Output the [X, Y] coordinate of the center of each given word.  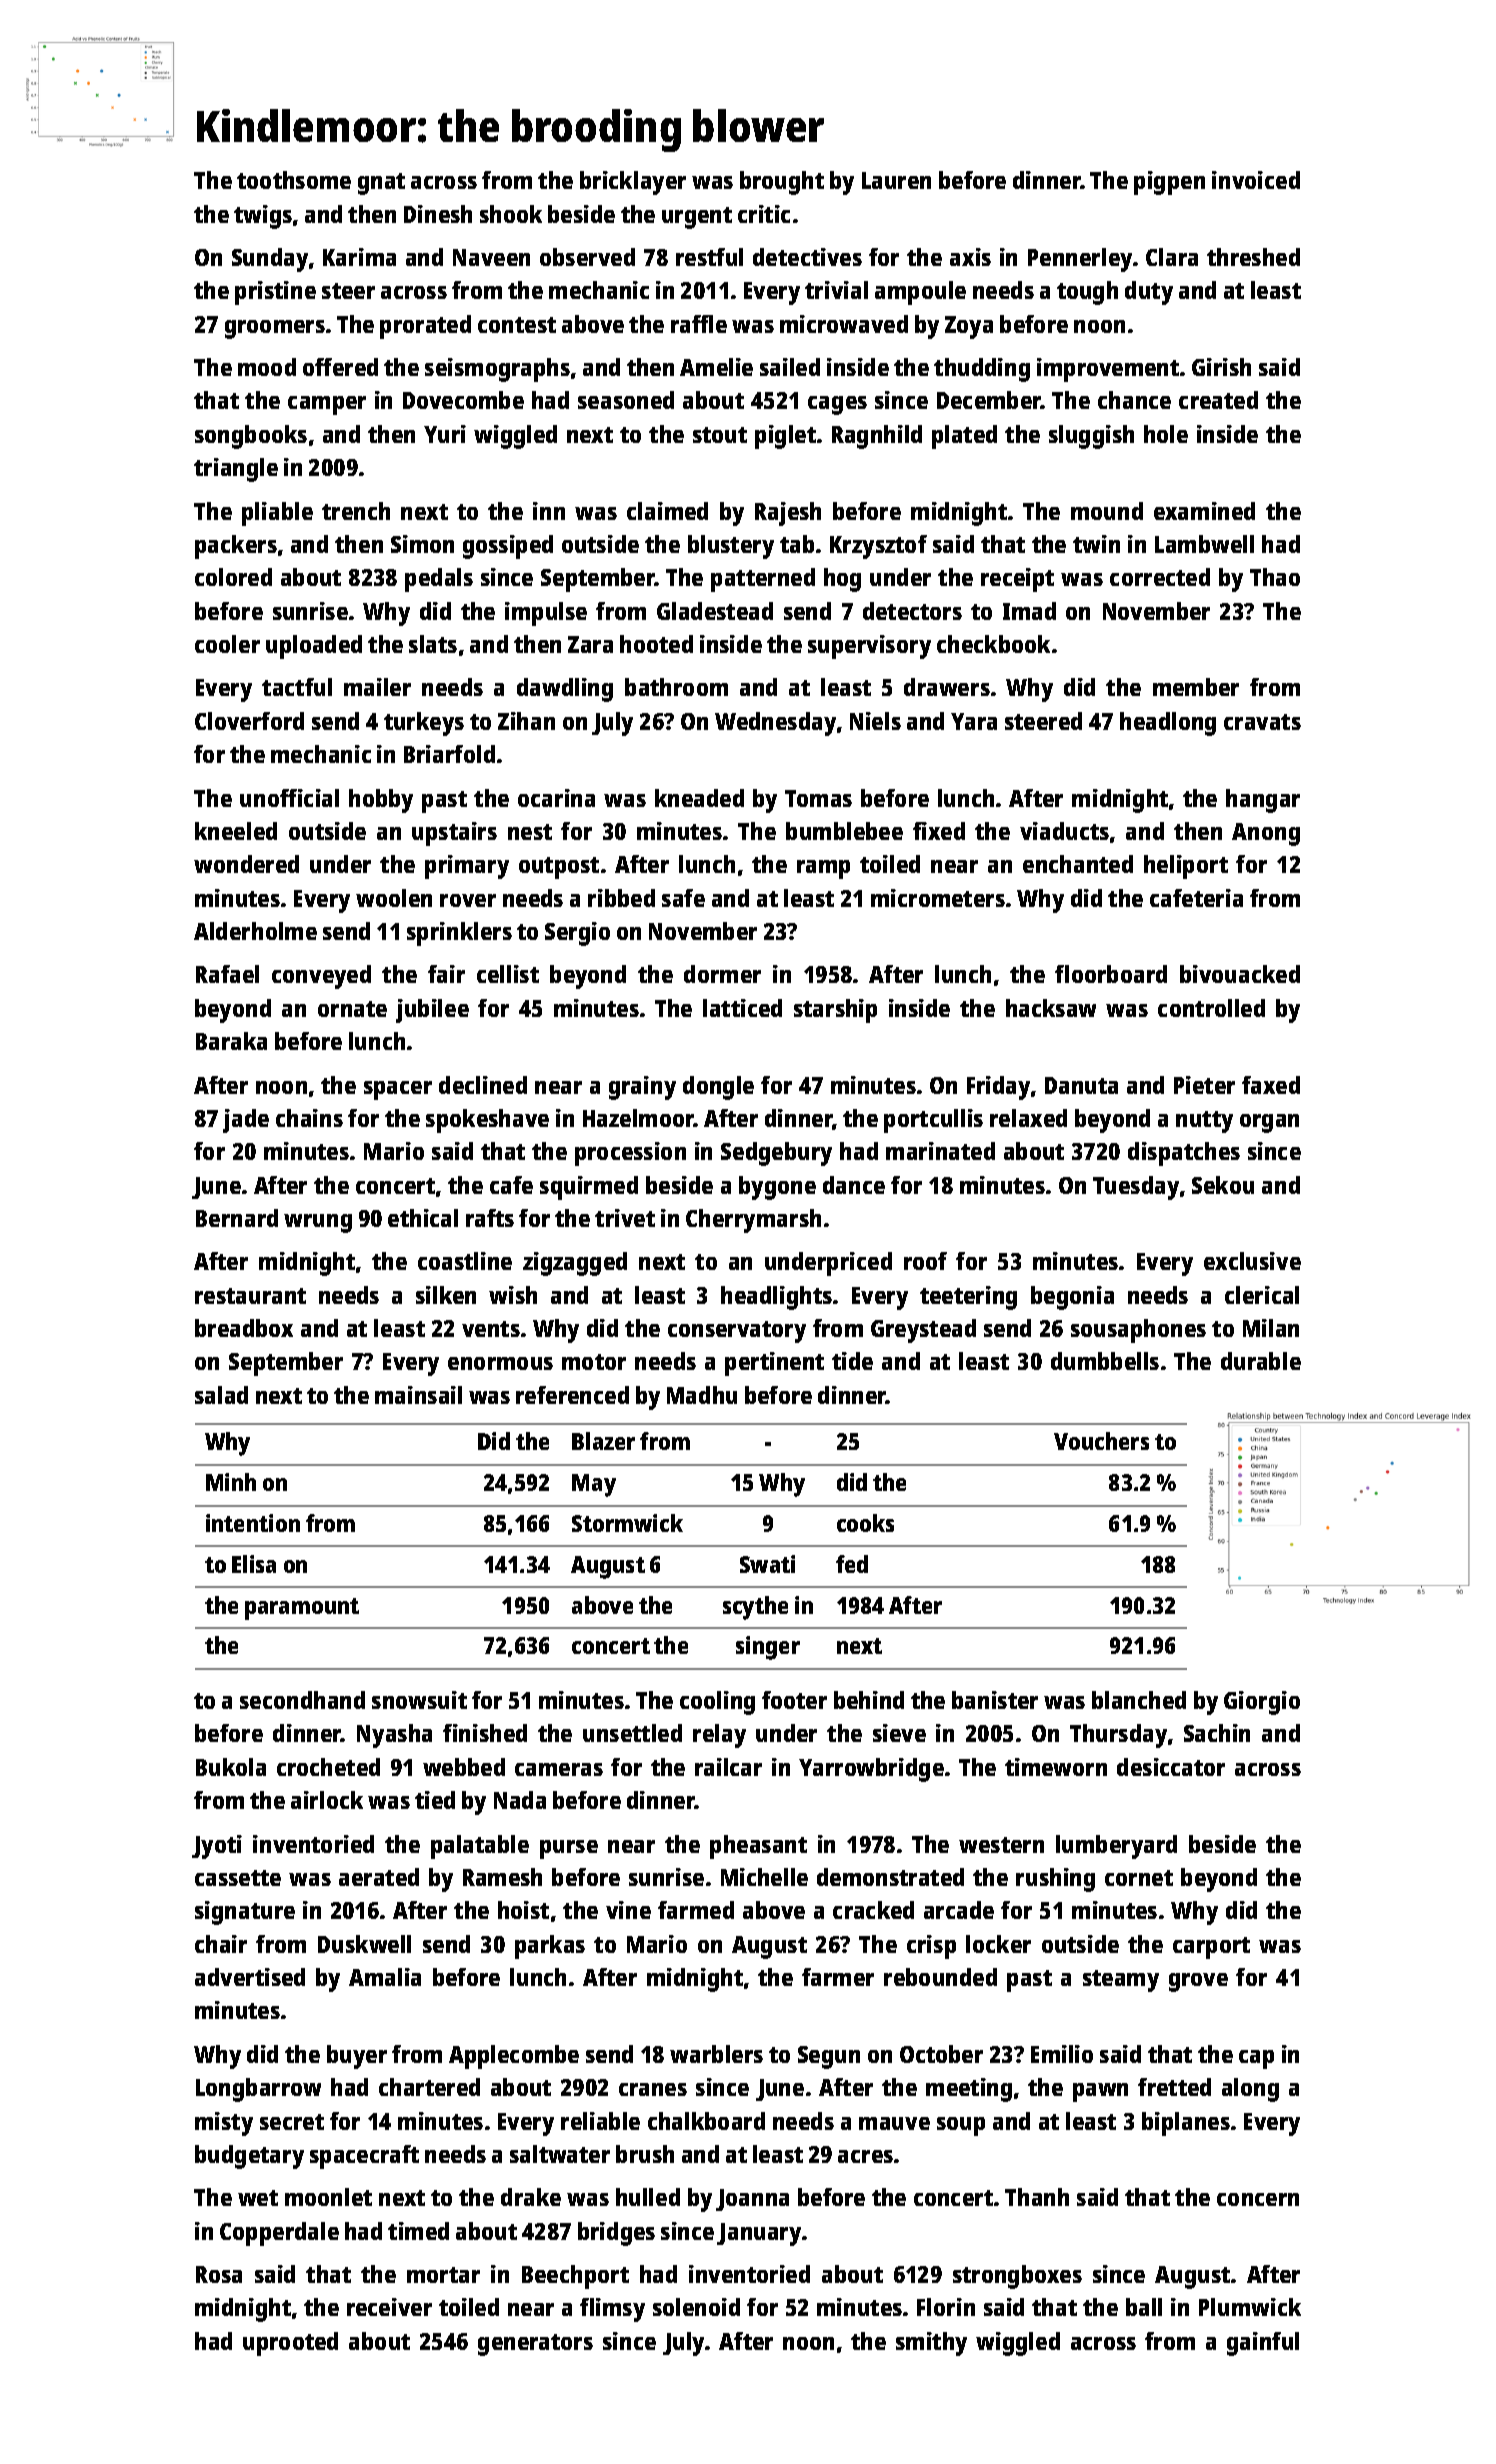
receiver [389, 2307]
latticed [742, 1008]
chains [309, 1118]
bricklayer [633, 183]
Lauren [896, 180]
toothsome [294, 180]
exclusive [1252, 1261]
